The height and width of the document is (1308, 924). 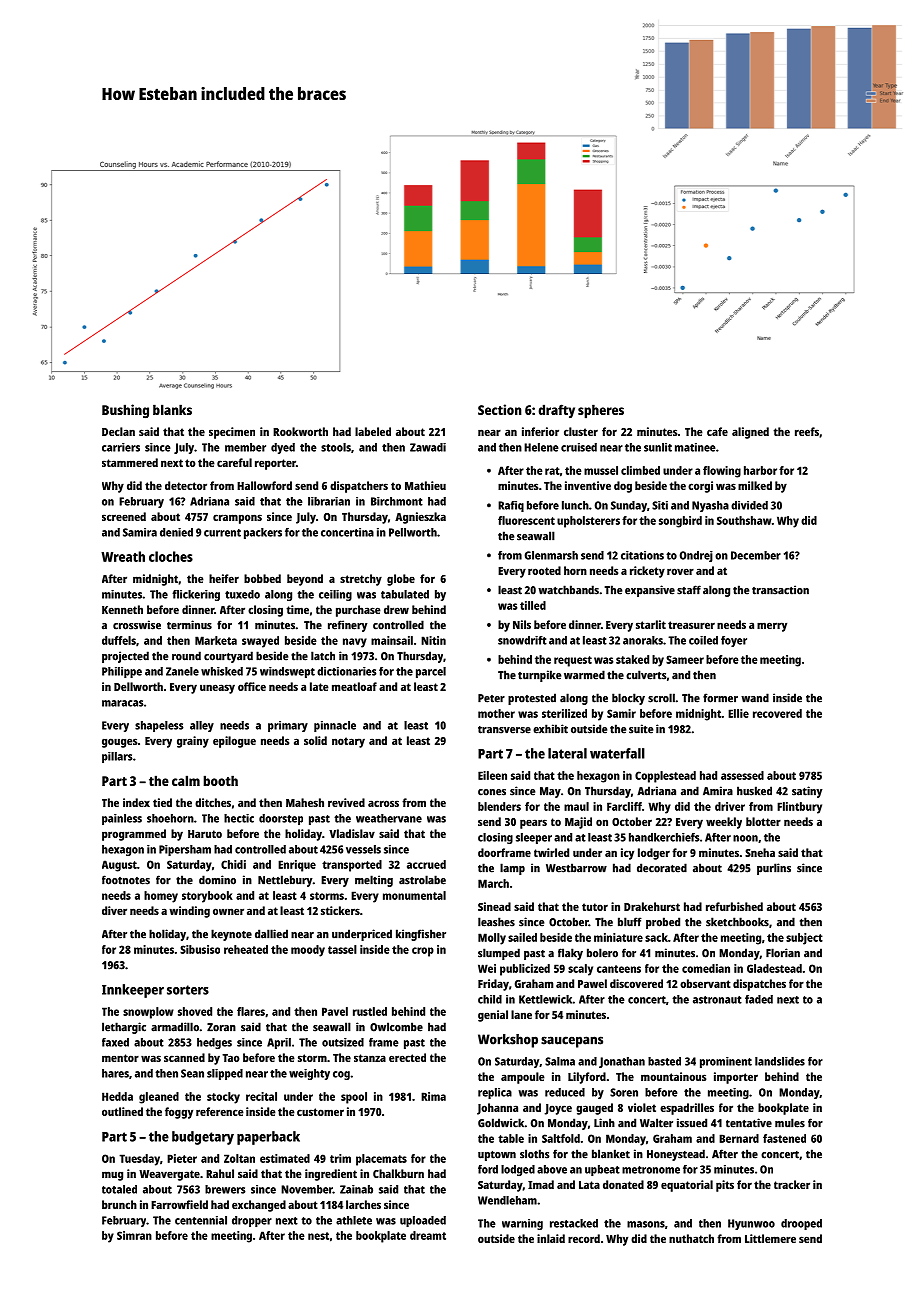 I want to click on reefs, so click(x=807, y=431).
